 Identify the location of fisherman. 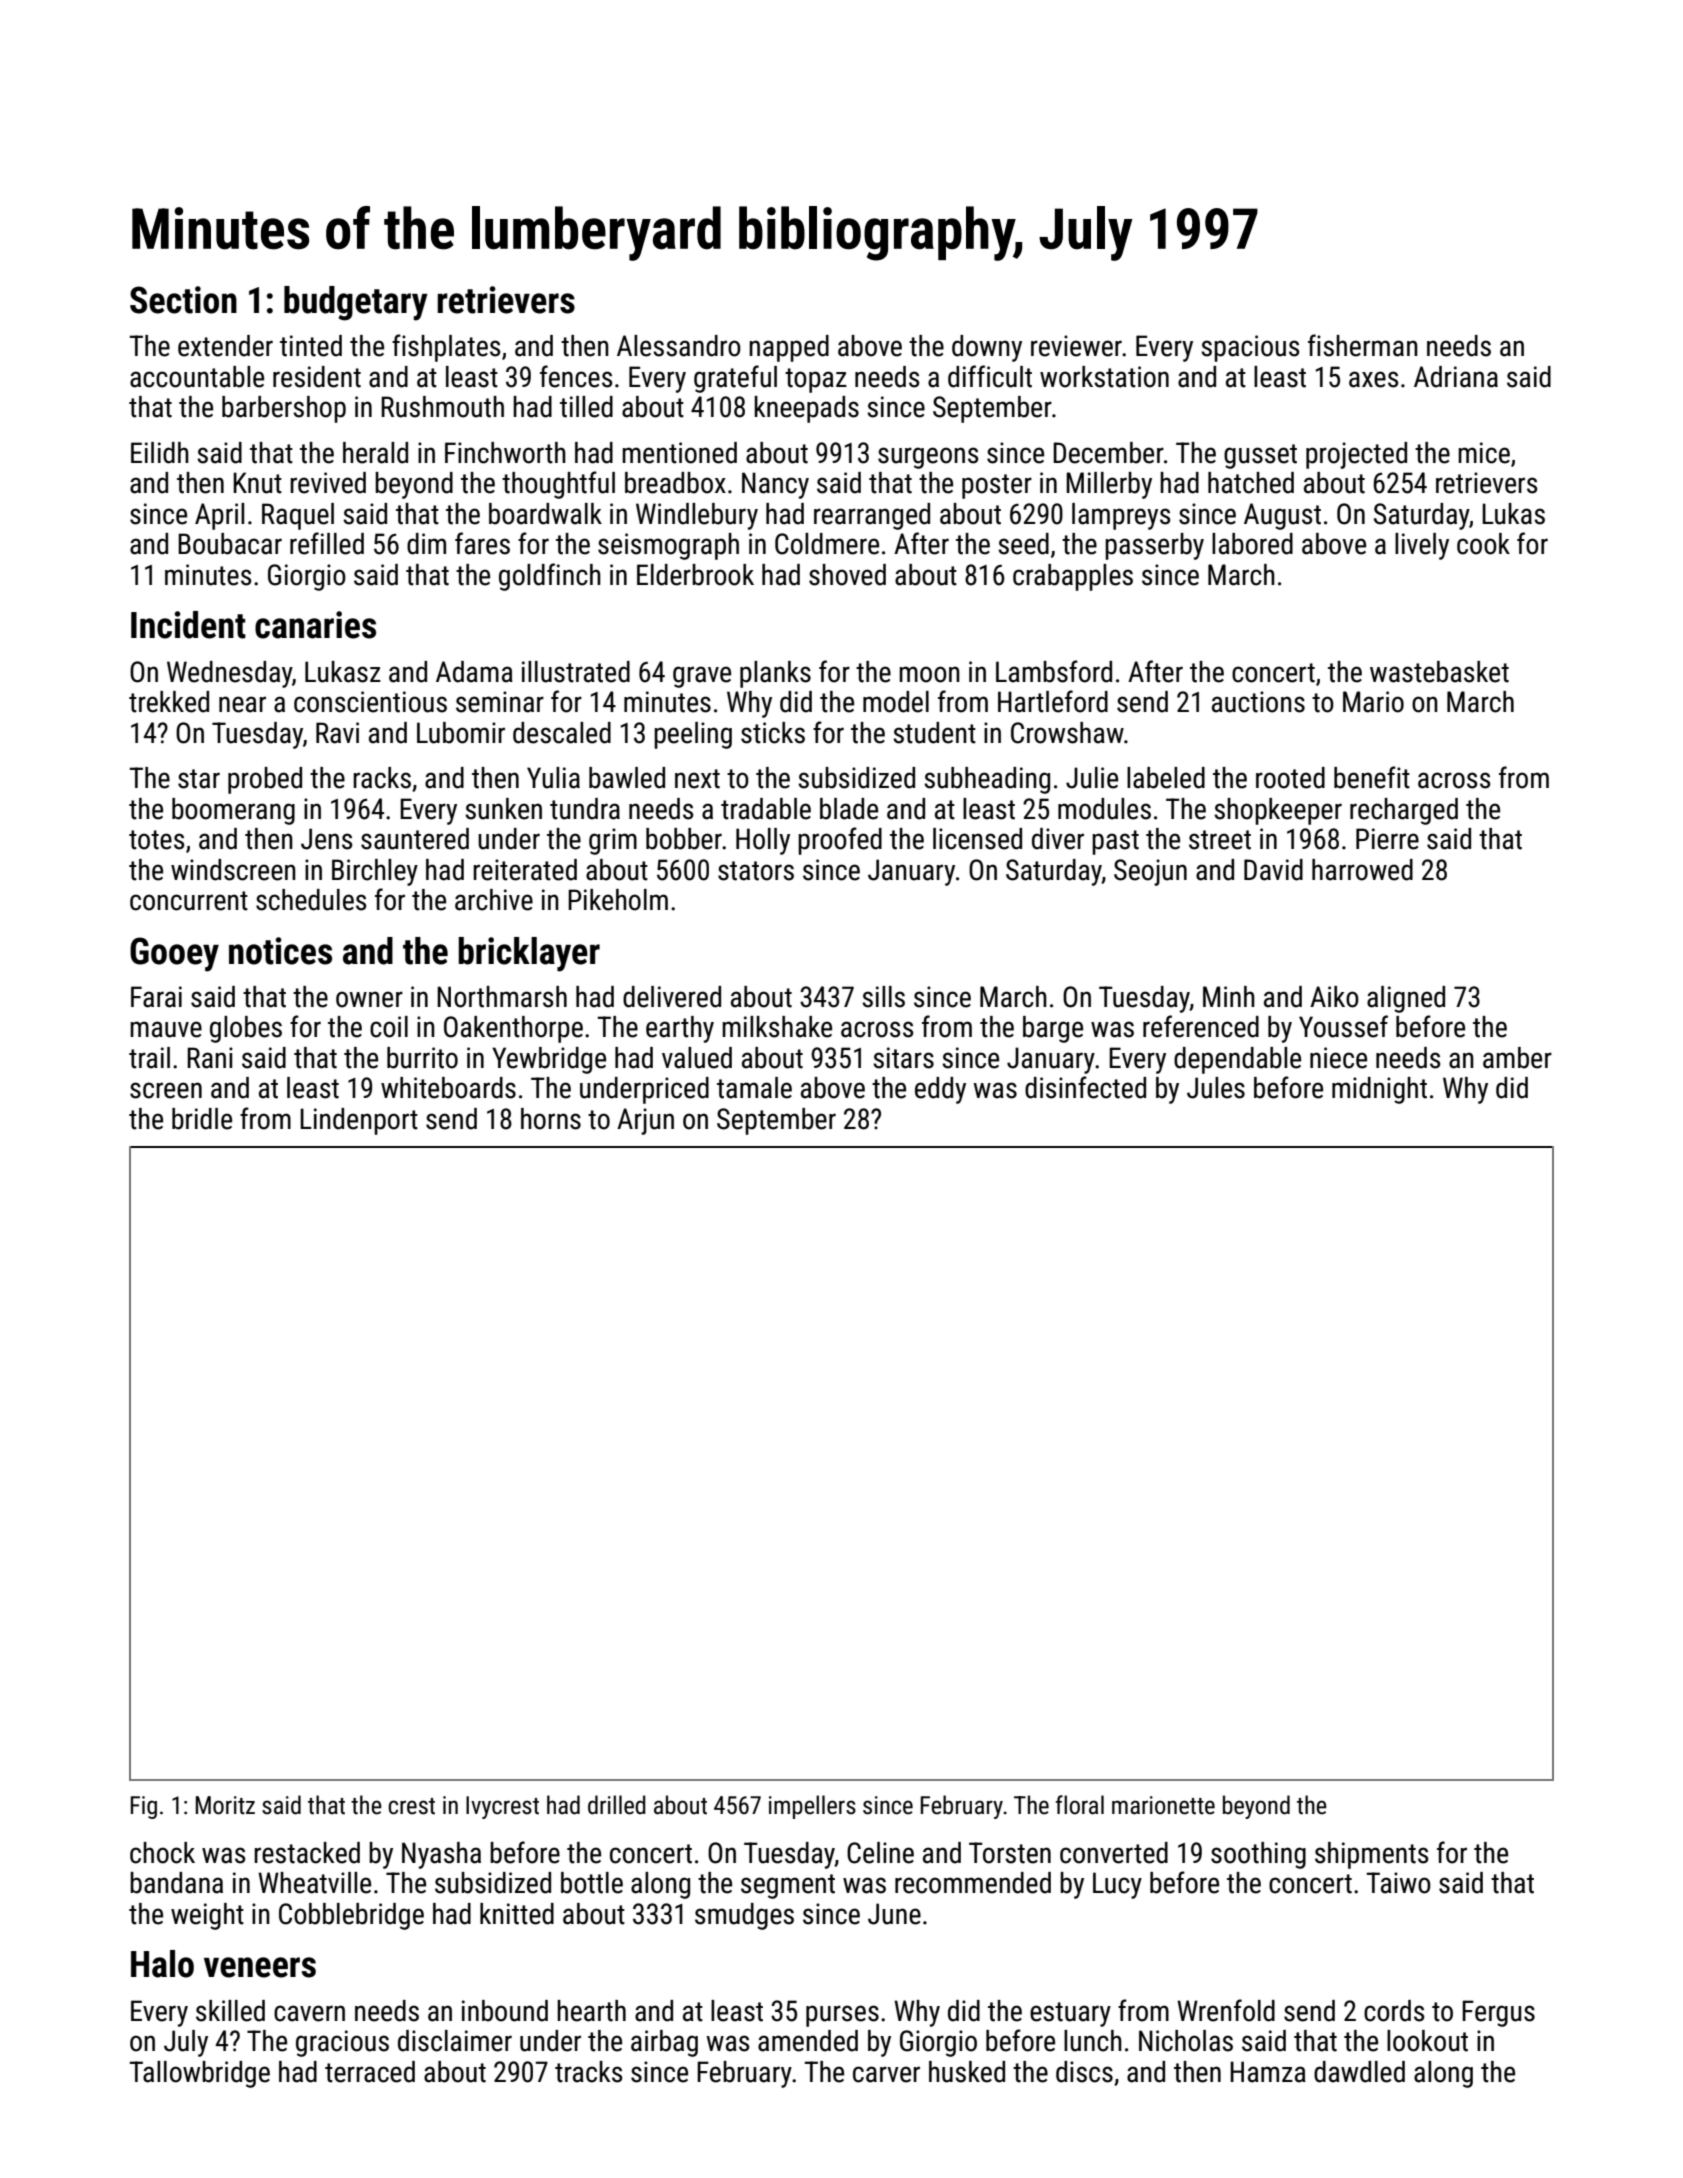
(1363, 345).
